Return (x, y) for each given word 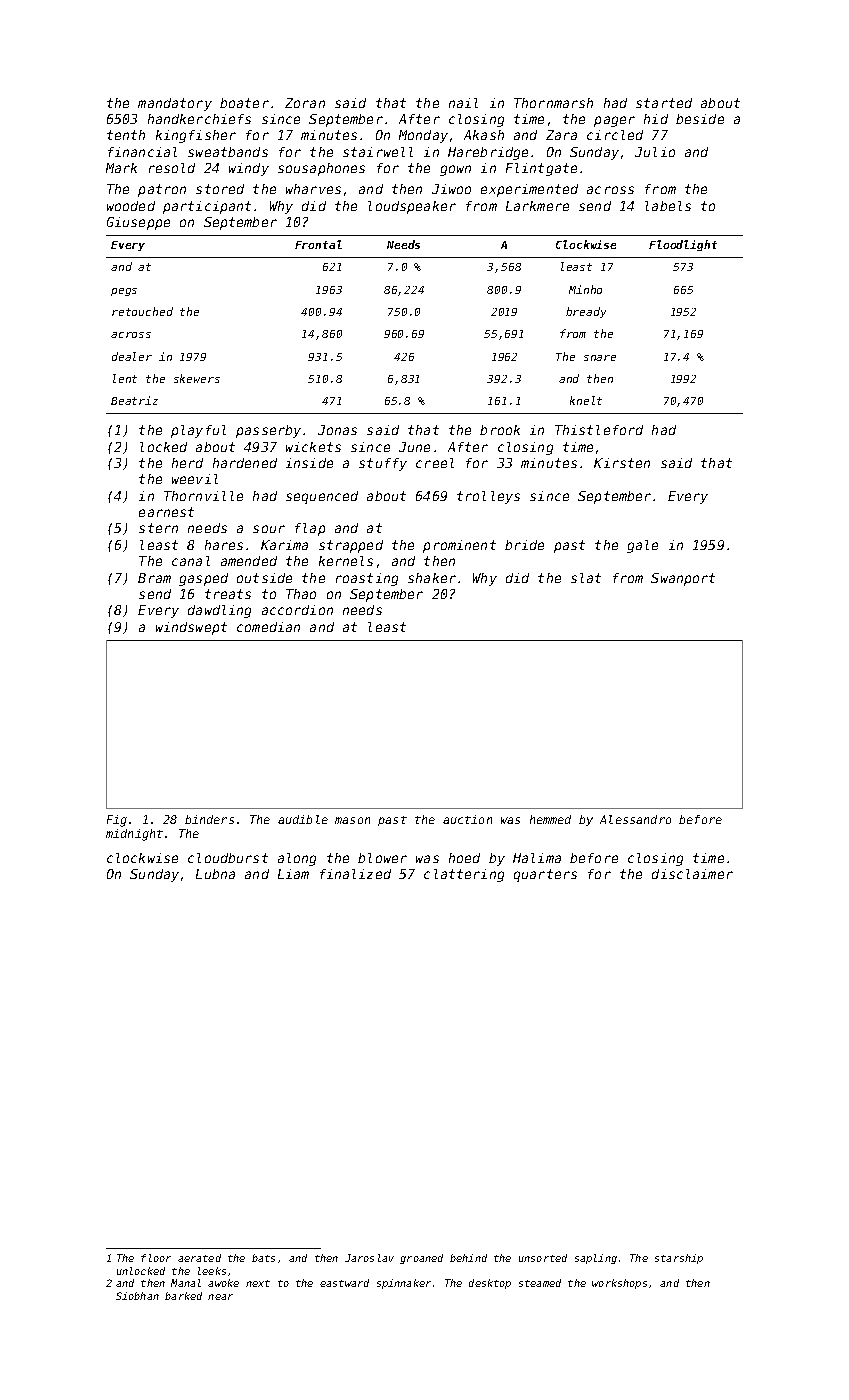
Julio (655, 152)
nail (463, 103)
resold (172, 168)
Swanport (683, 579)
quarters (545, 875)
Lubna (215, 874)
